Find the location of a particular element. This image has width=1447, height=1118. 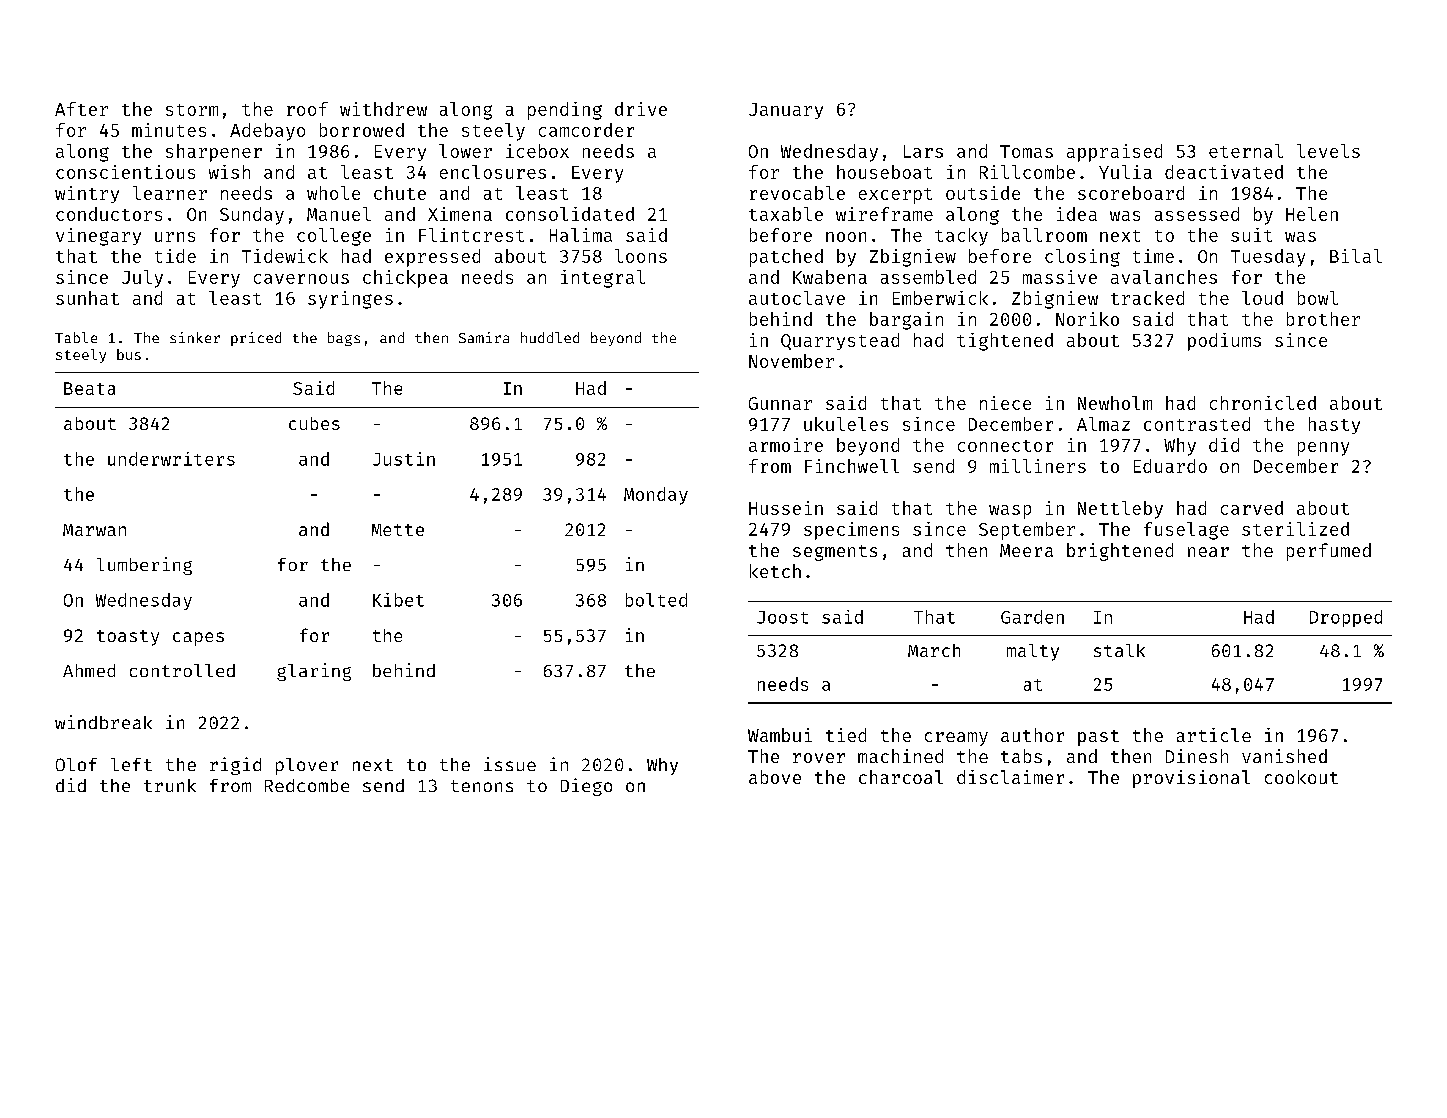

trunk is located at coordinates (170, 785).
